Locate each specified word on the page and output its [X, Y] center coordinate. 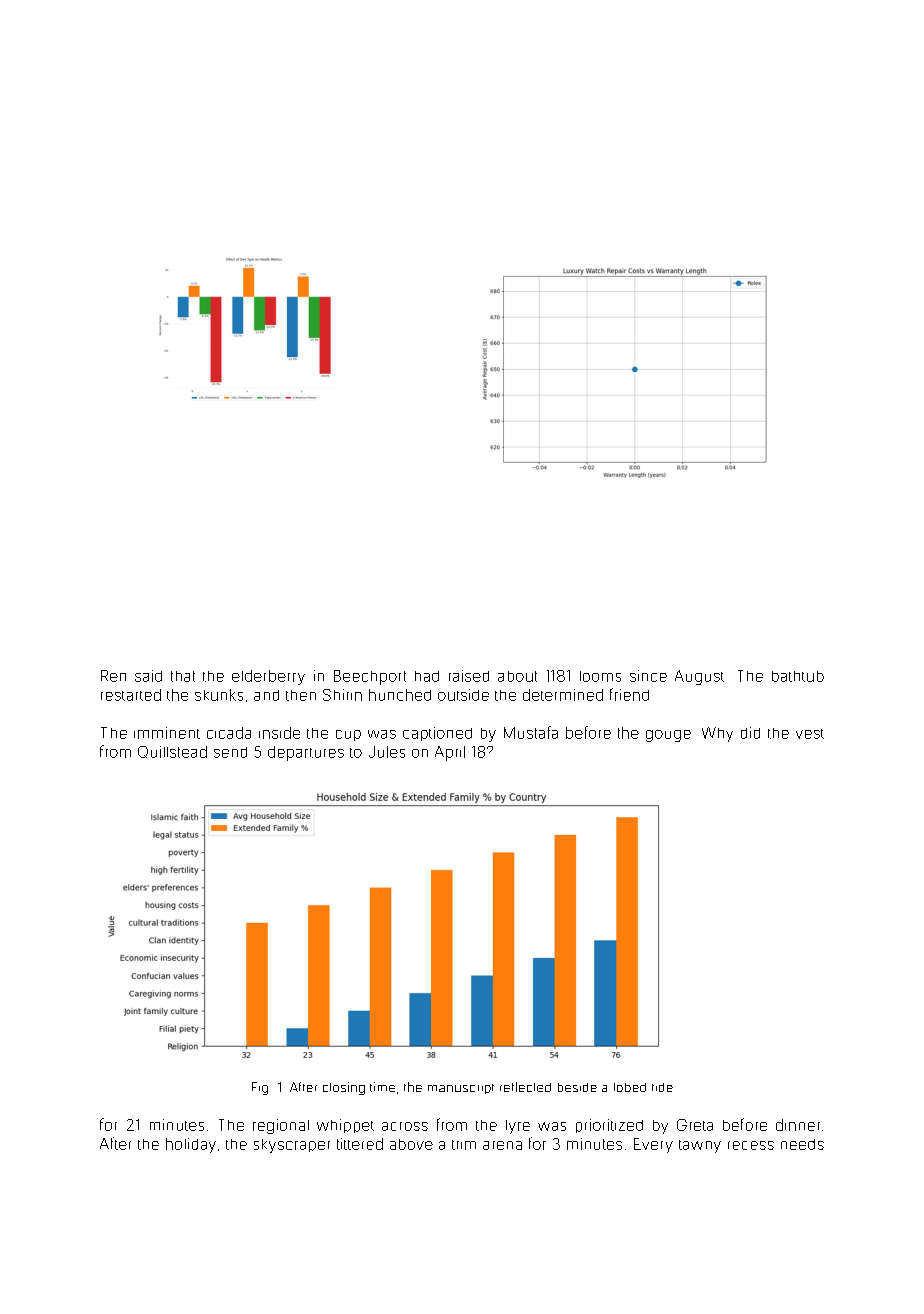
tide [662, 1087]
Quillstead [172, 752]
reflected [525, 1087]
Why [717, 734]
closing [344, 1088]
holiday [191, 1145]
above [411, 1144]
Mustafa [531, 732]
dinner [798, 1125]
